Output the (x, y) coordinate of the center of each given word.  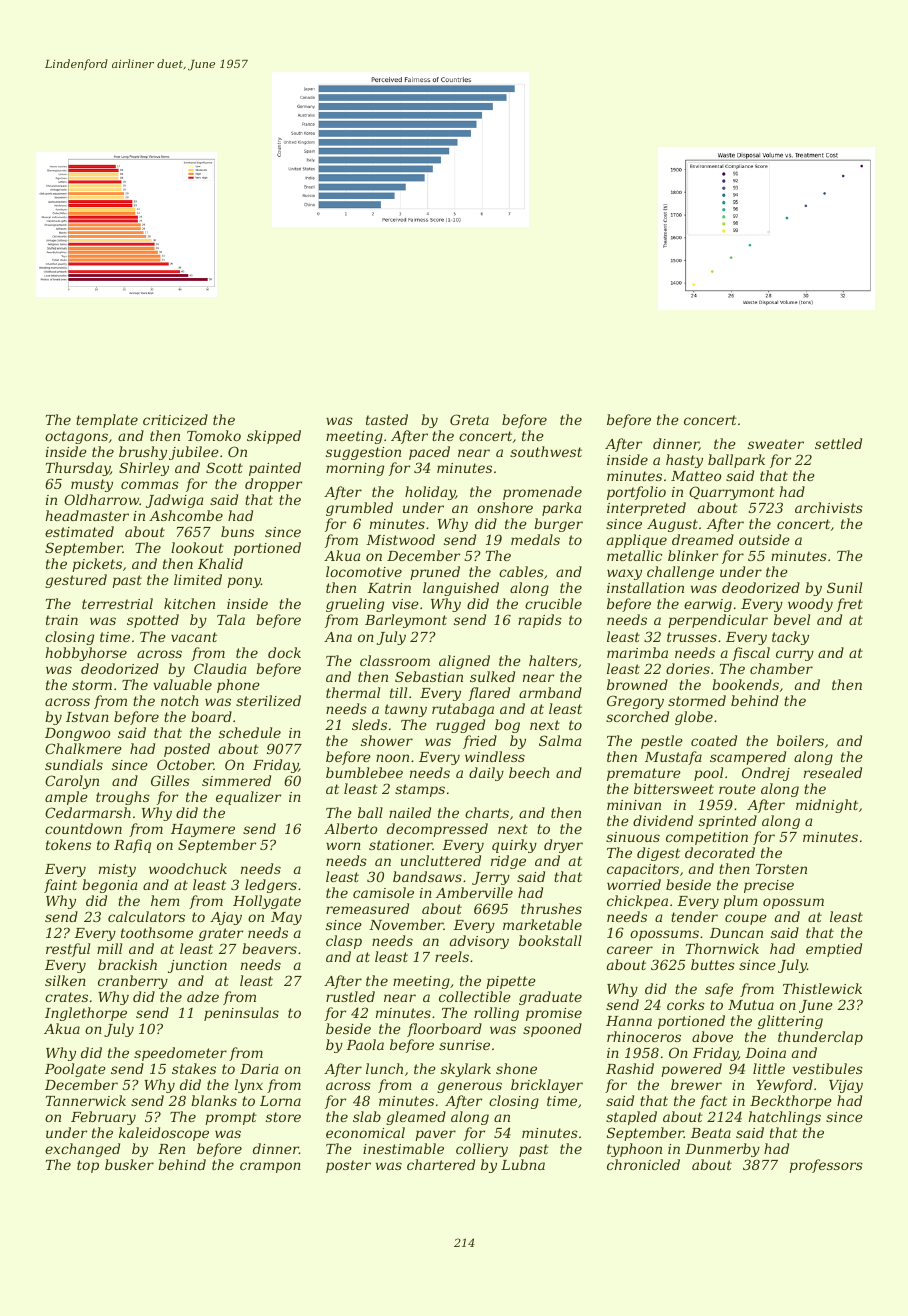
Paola (365, 1044)
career (630, 950)
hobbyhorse (86, 654)
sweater (776, 444)
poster (348, 1166)
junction (197, 966)
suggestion (363, 453)
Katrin (389, 588)
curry (795, 655)
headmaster (87, 515)
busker (129, 1164)
